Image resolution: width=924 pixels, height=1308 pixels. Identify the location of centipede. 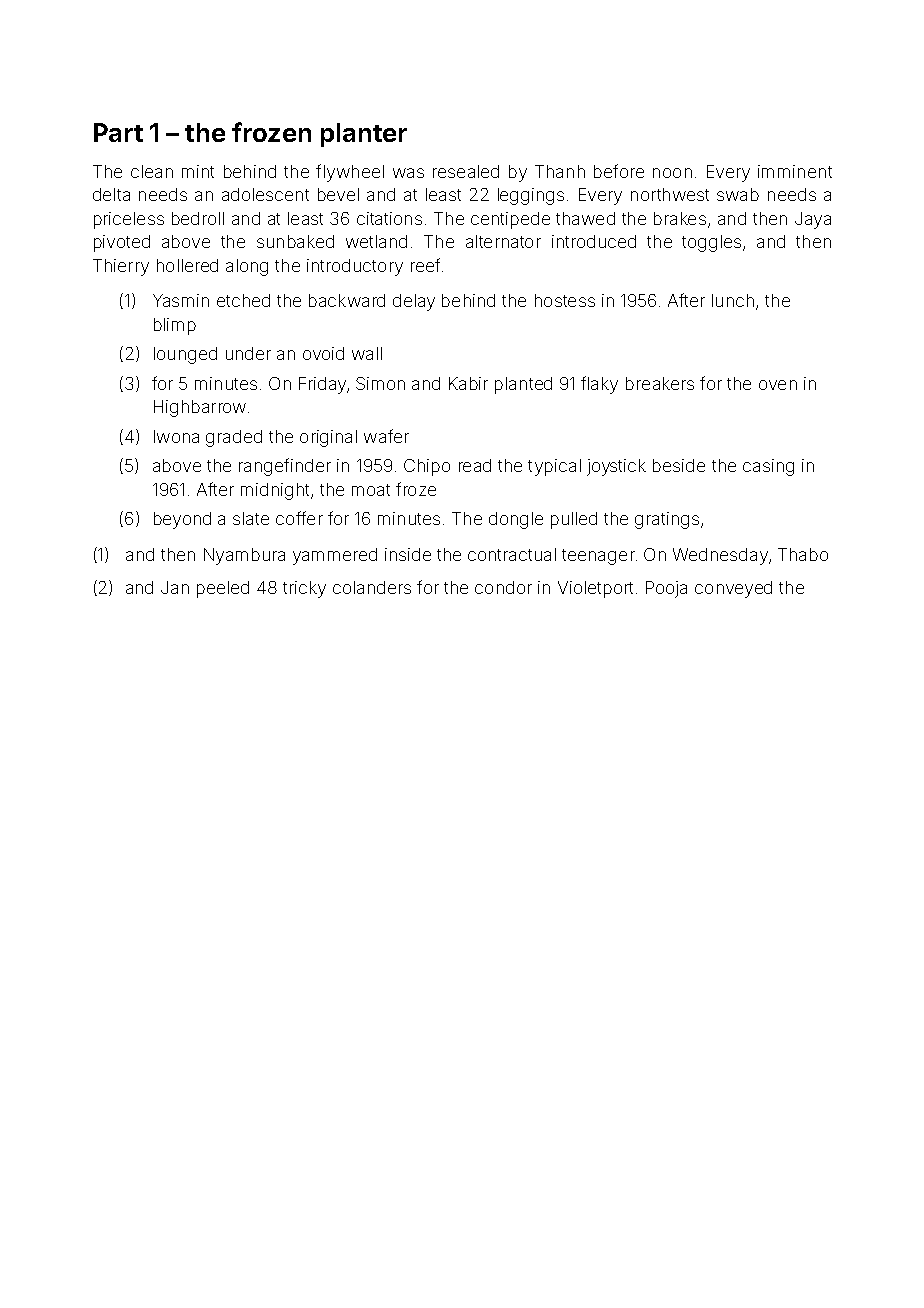
(510, 220).
